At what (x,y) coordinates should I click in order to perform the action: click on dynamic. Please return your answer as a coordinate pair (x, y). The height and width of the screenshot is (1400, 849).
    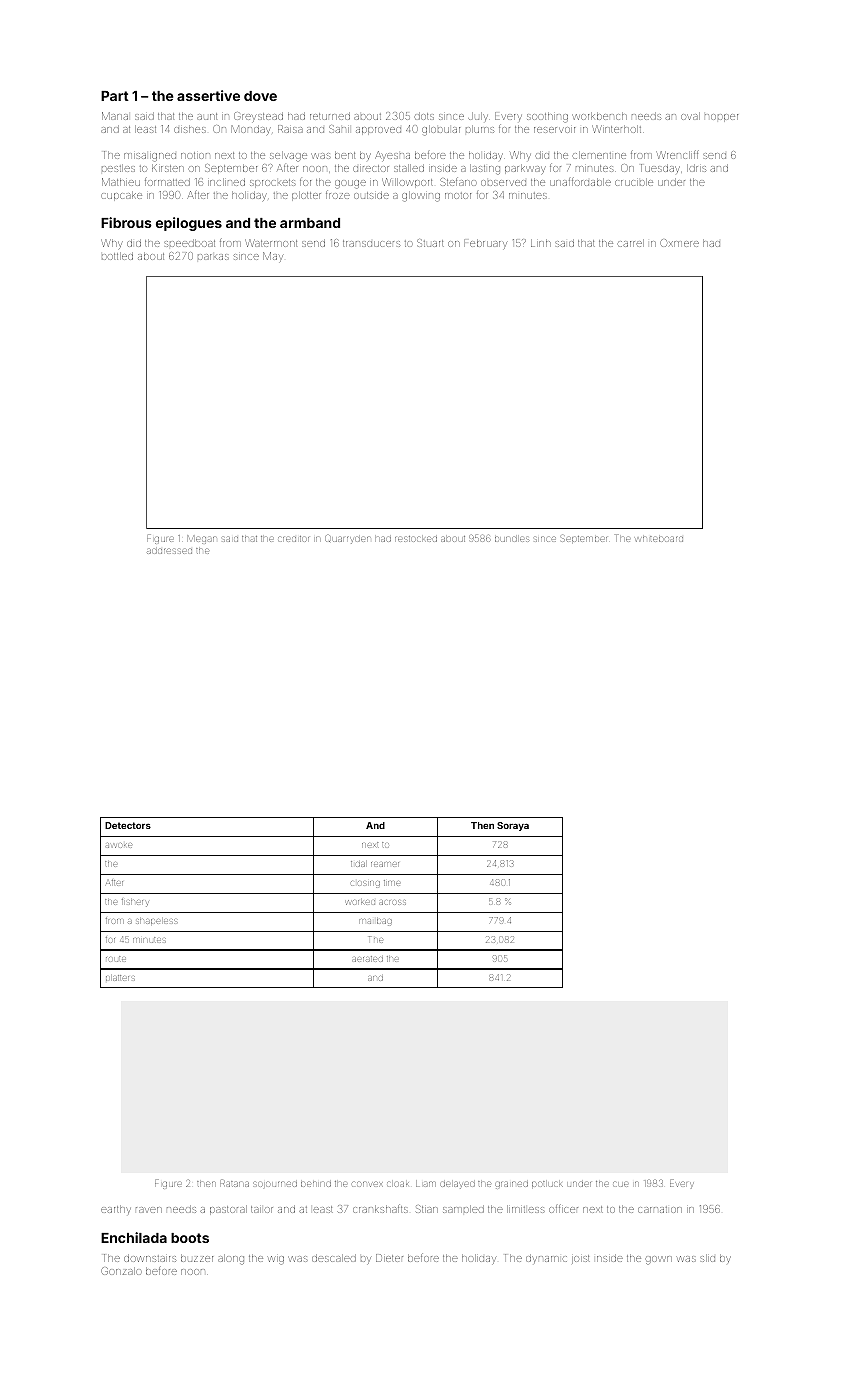
    Looking at the image, I should click on (546, 1258).
